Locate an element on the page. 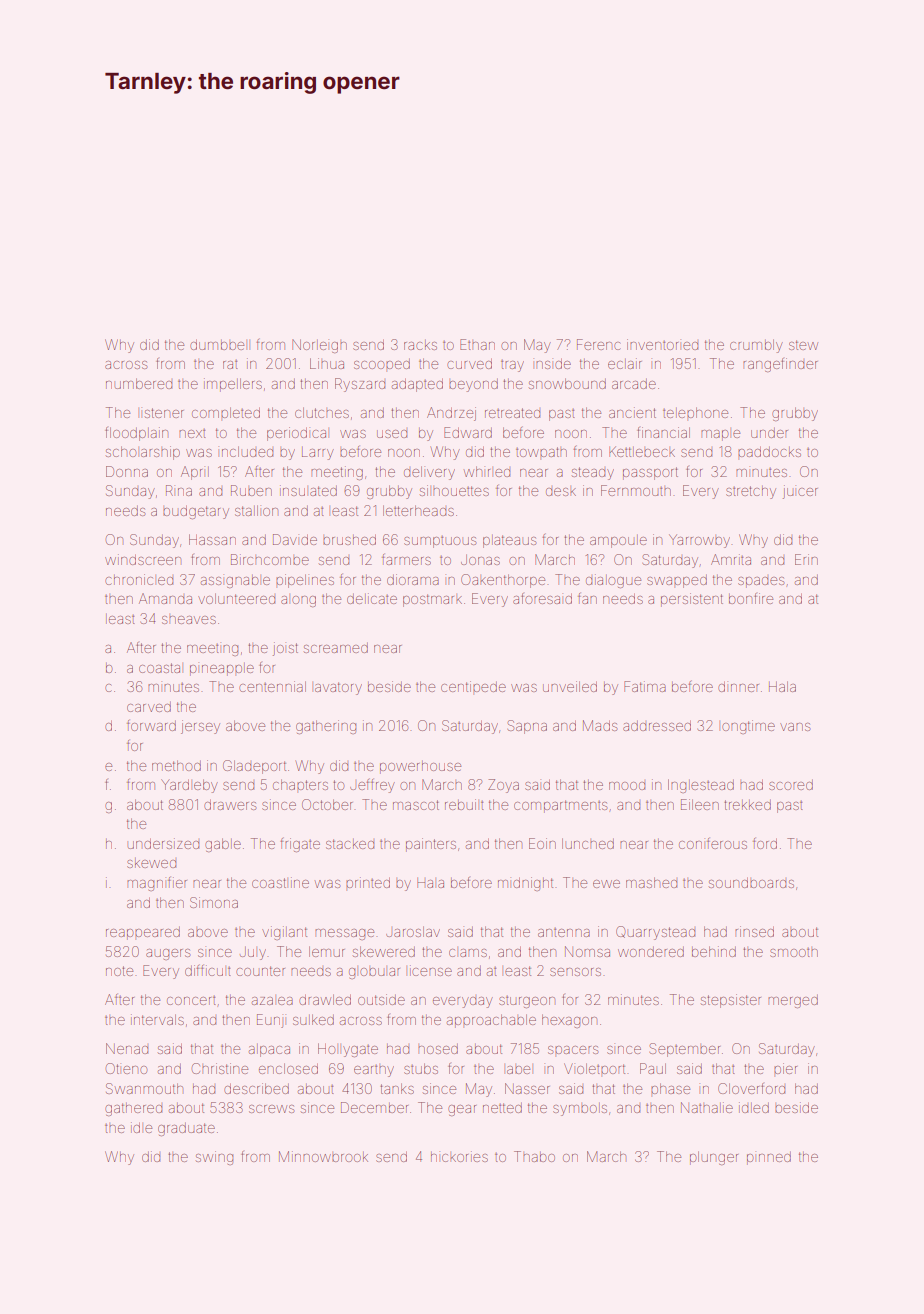  Zoya is located at coordinates (503, 786).
